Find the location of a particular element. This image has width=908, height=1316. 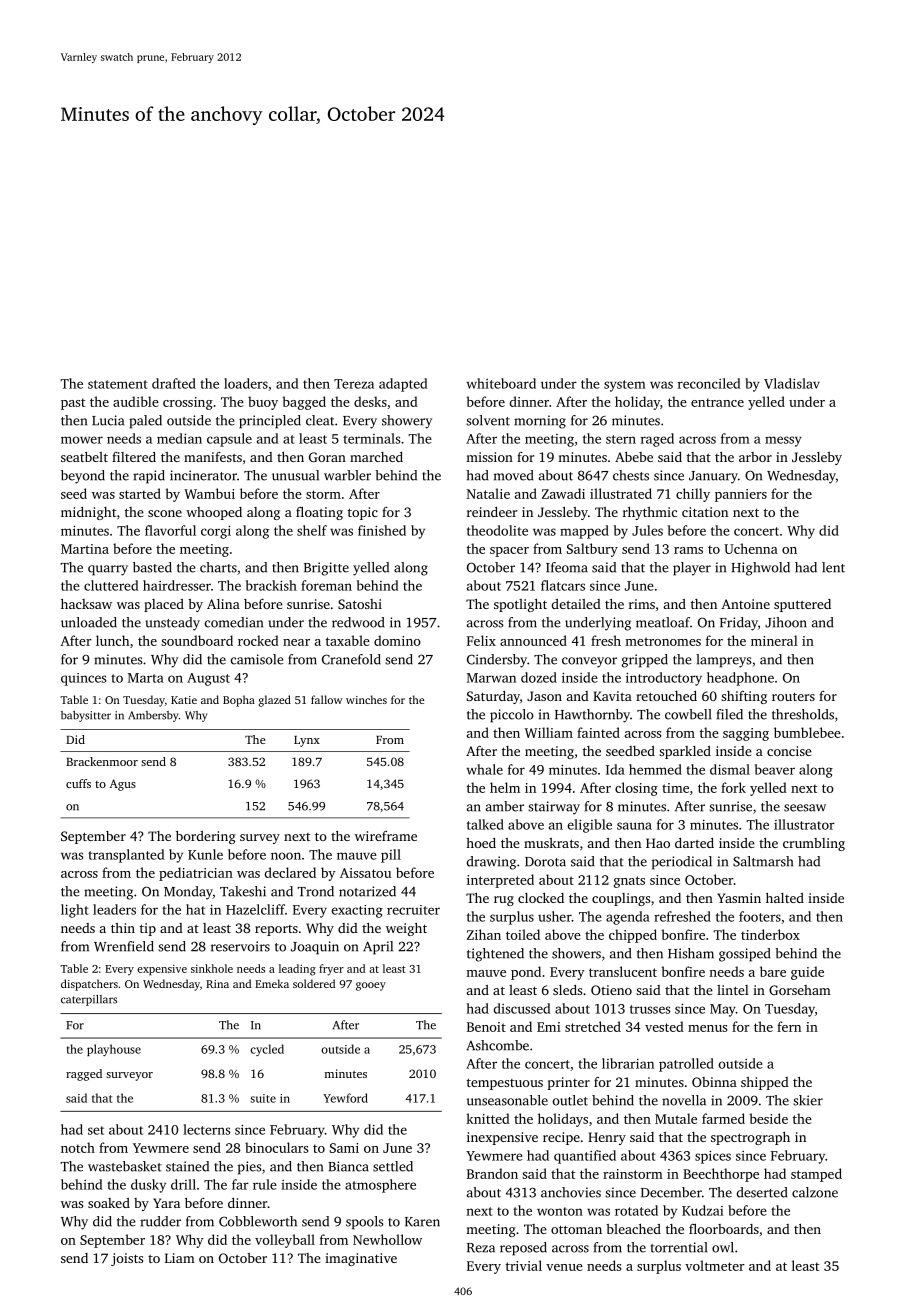

dispatchers is located at coordinates (89, 985).
